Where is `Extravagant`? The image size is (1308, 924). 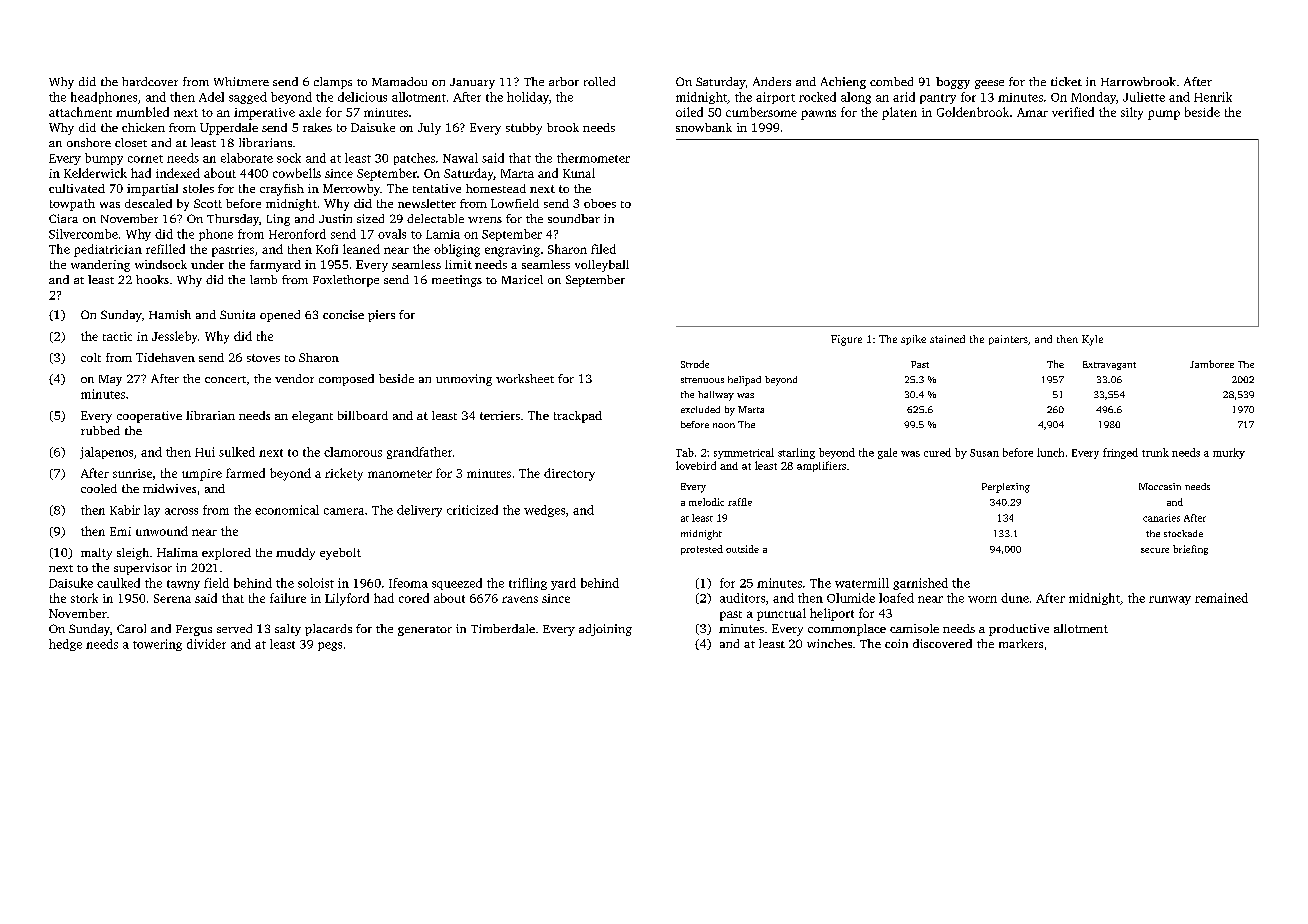 Extravagant is located at coordinates (1109, 365).
